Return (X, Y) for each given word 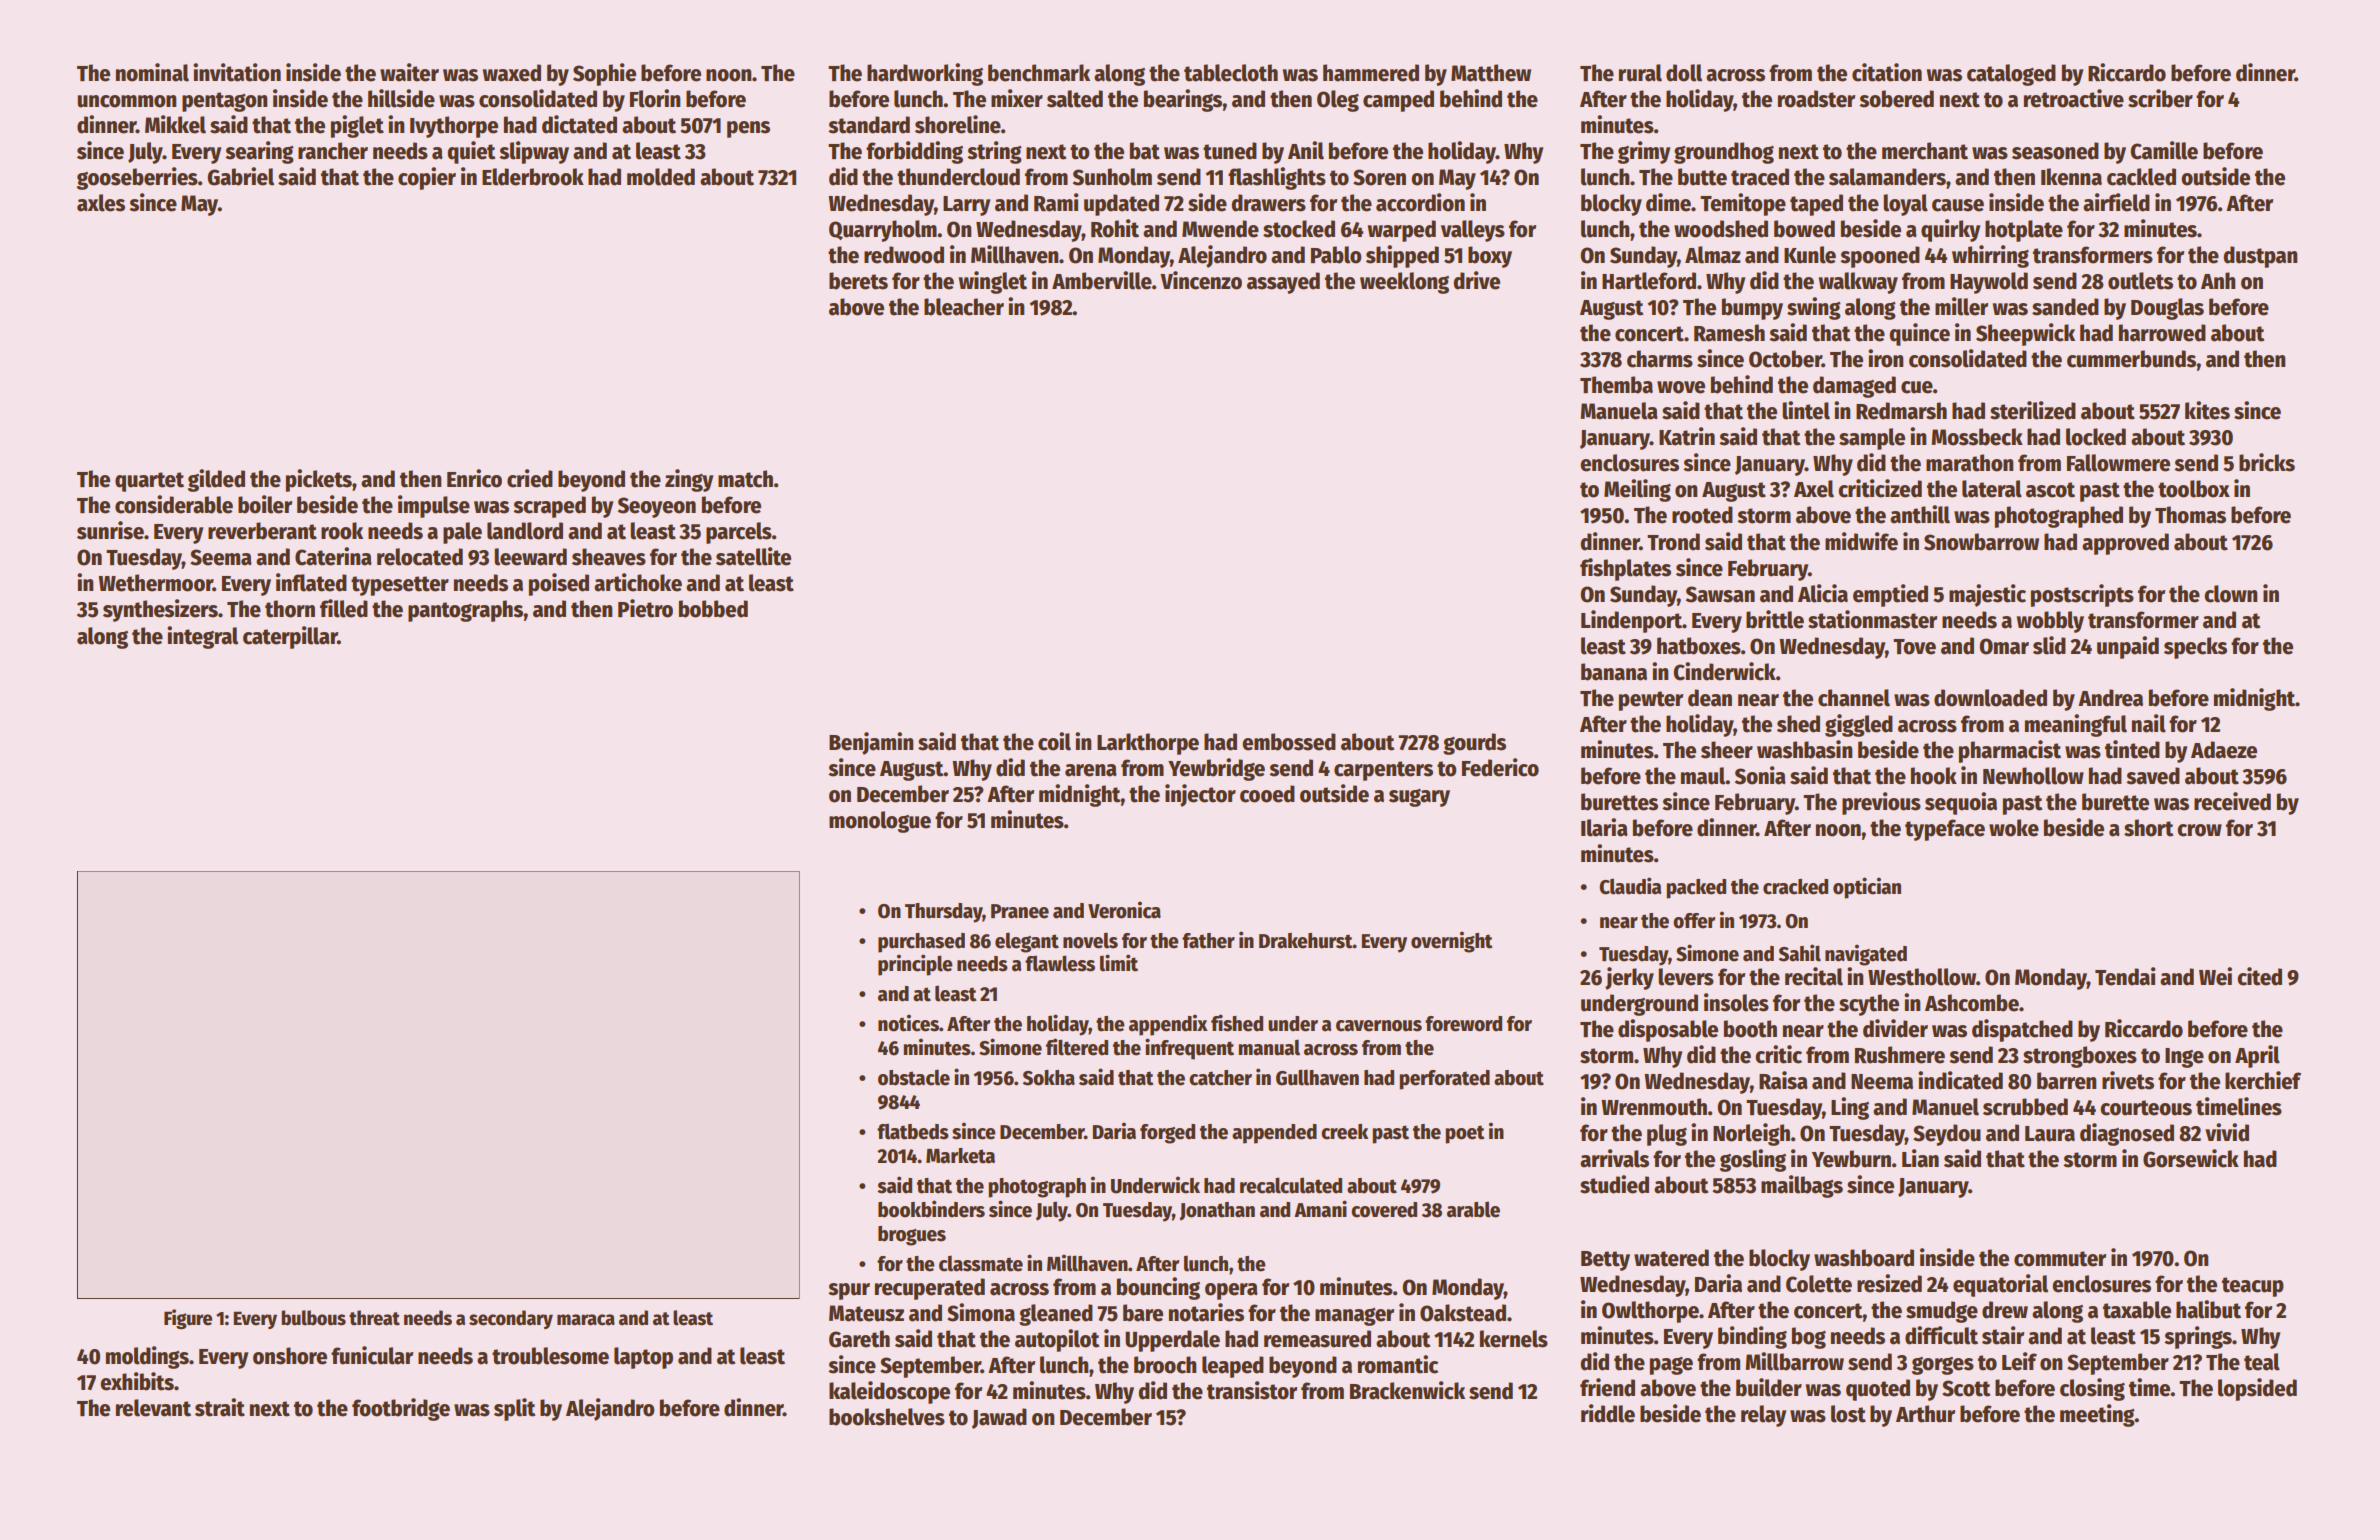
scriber (2160, 98)
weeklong (1404, 283)
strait (220, 1407)
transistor (1252, 1390)
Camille (2164, 150)
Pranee (1020, 911)
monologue (880, 822)
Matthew (1491, 73)
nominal (152, 72)
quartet (149, 482)
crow (2199, 830)
